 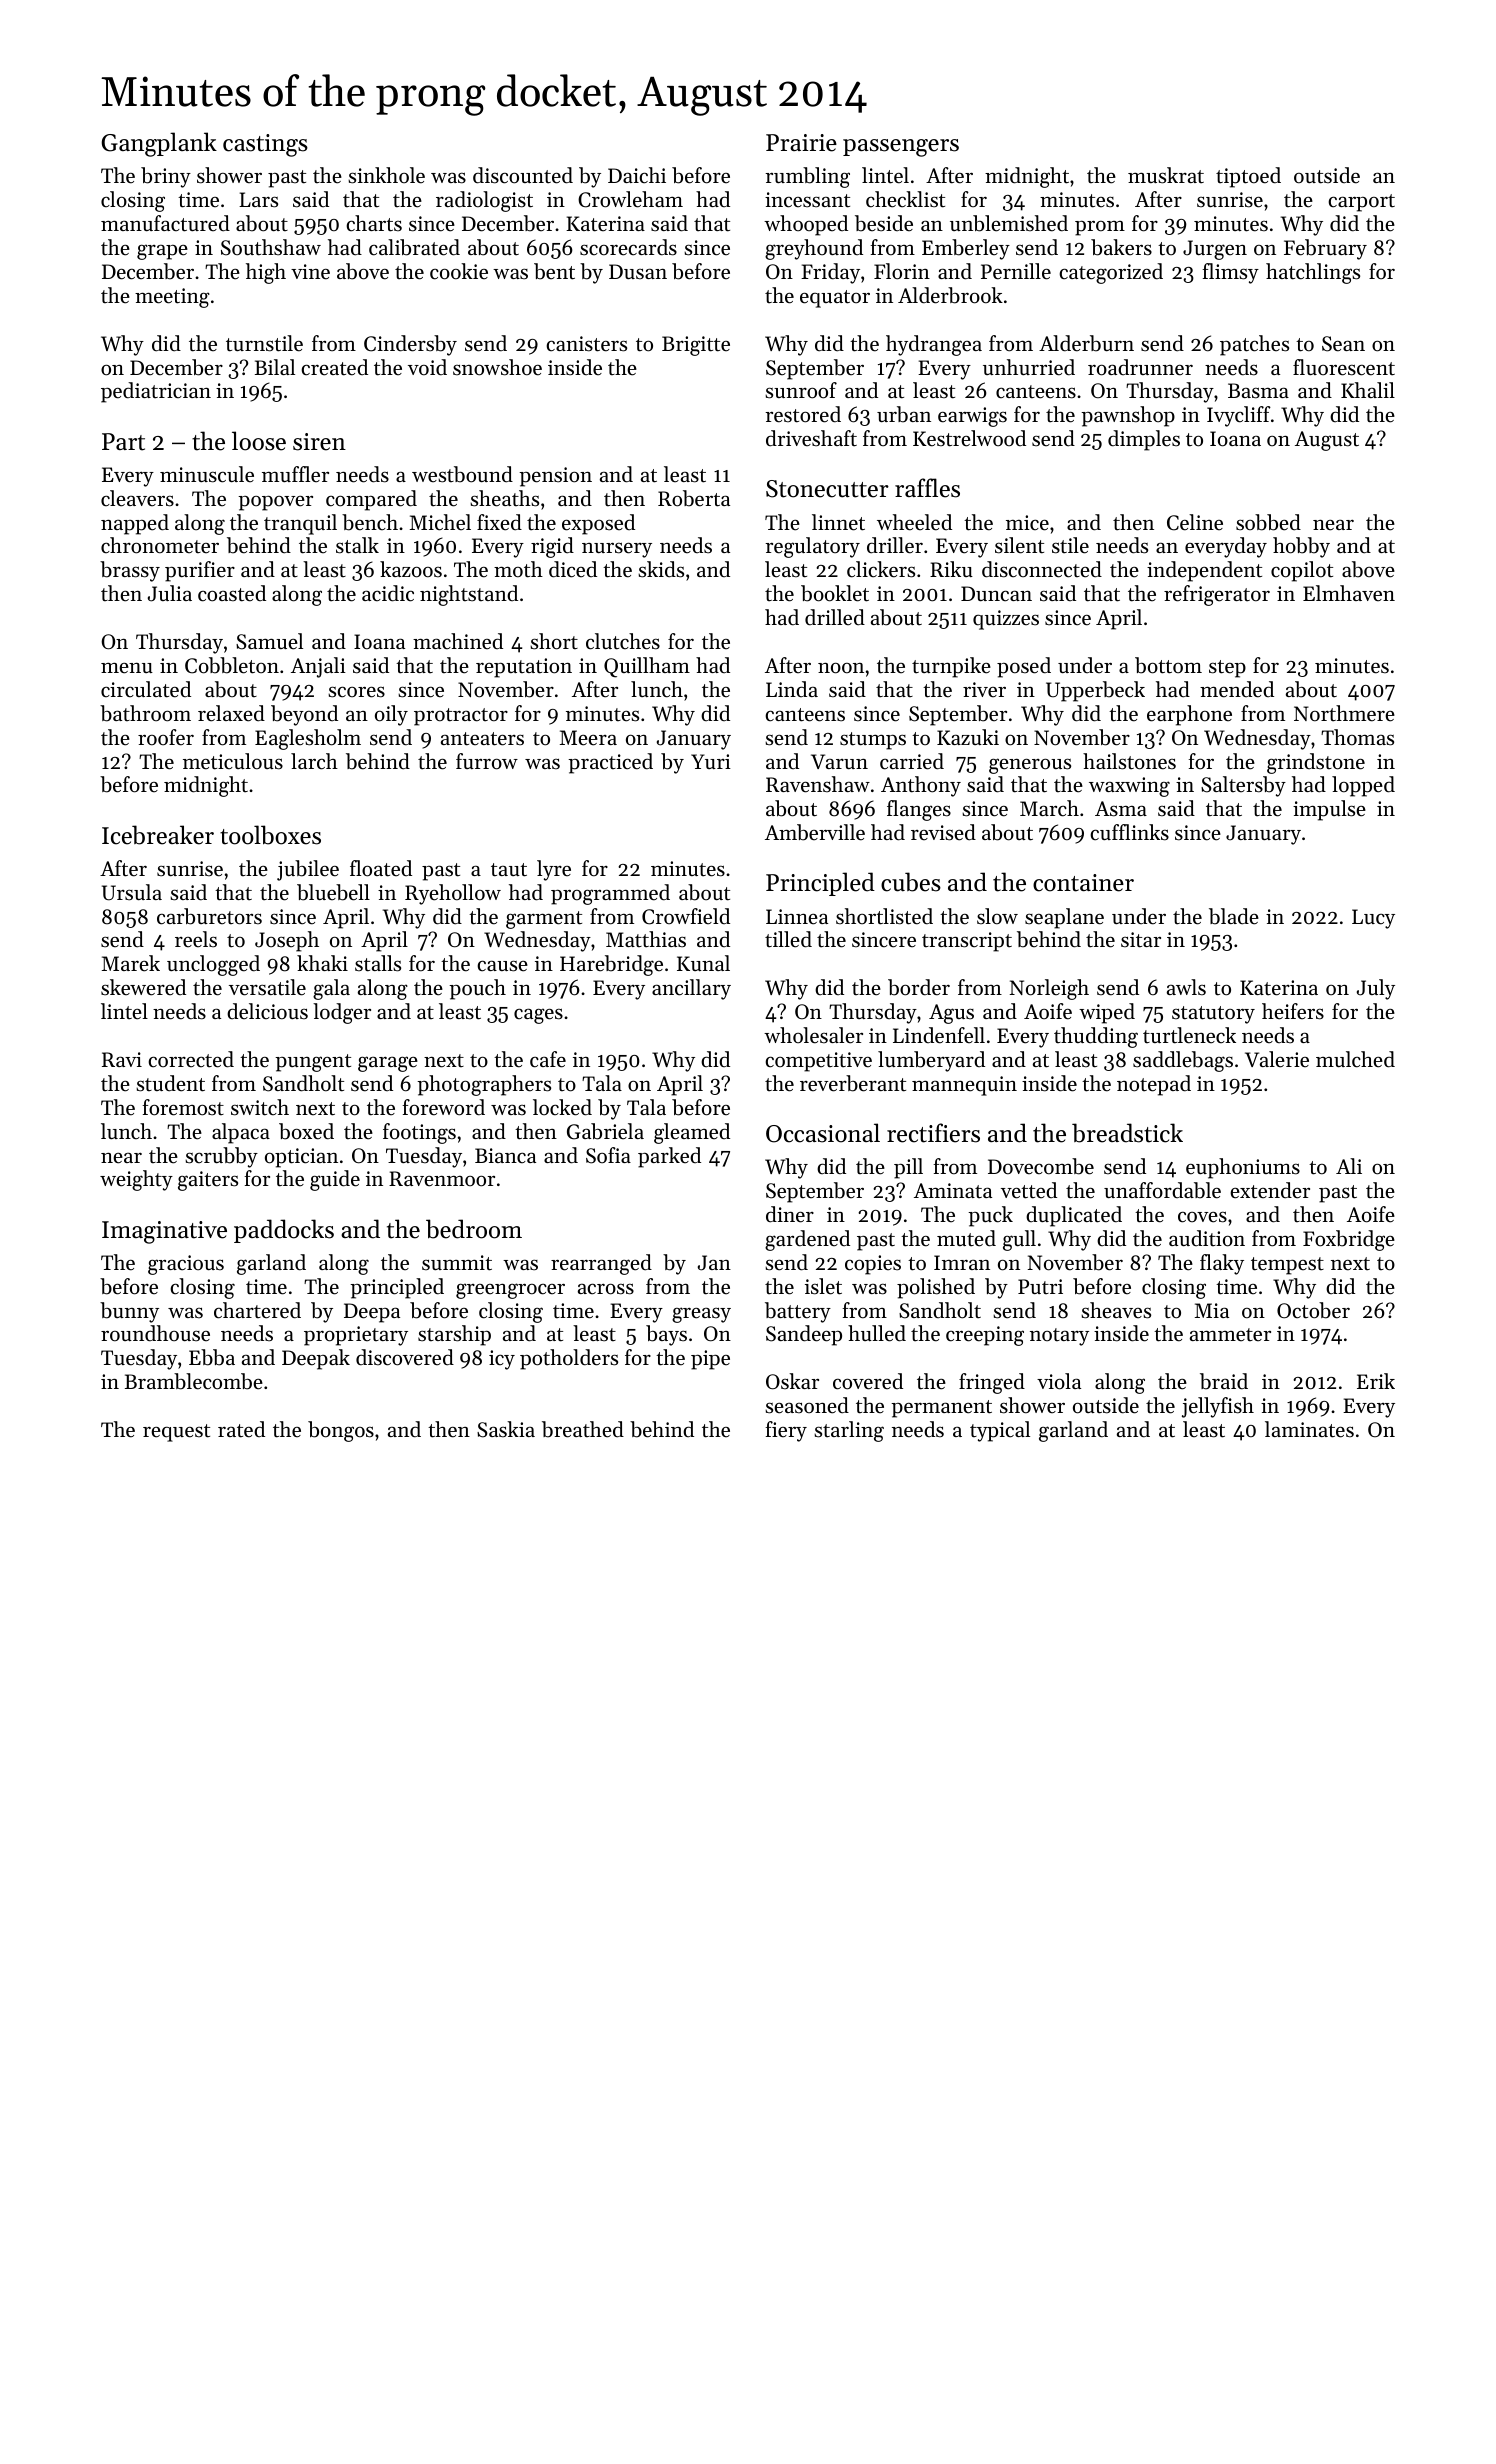 What do you see at coordinates (1064, 918) in the screenshot?
I see `seaplane` at bounding box center [1064, 918].
